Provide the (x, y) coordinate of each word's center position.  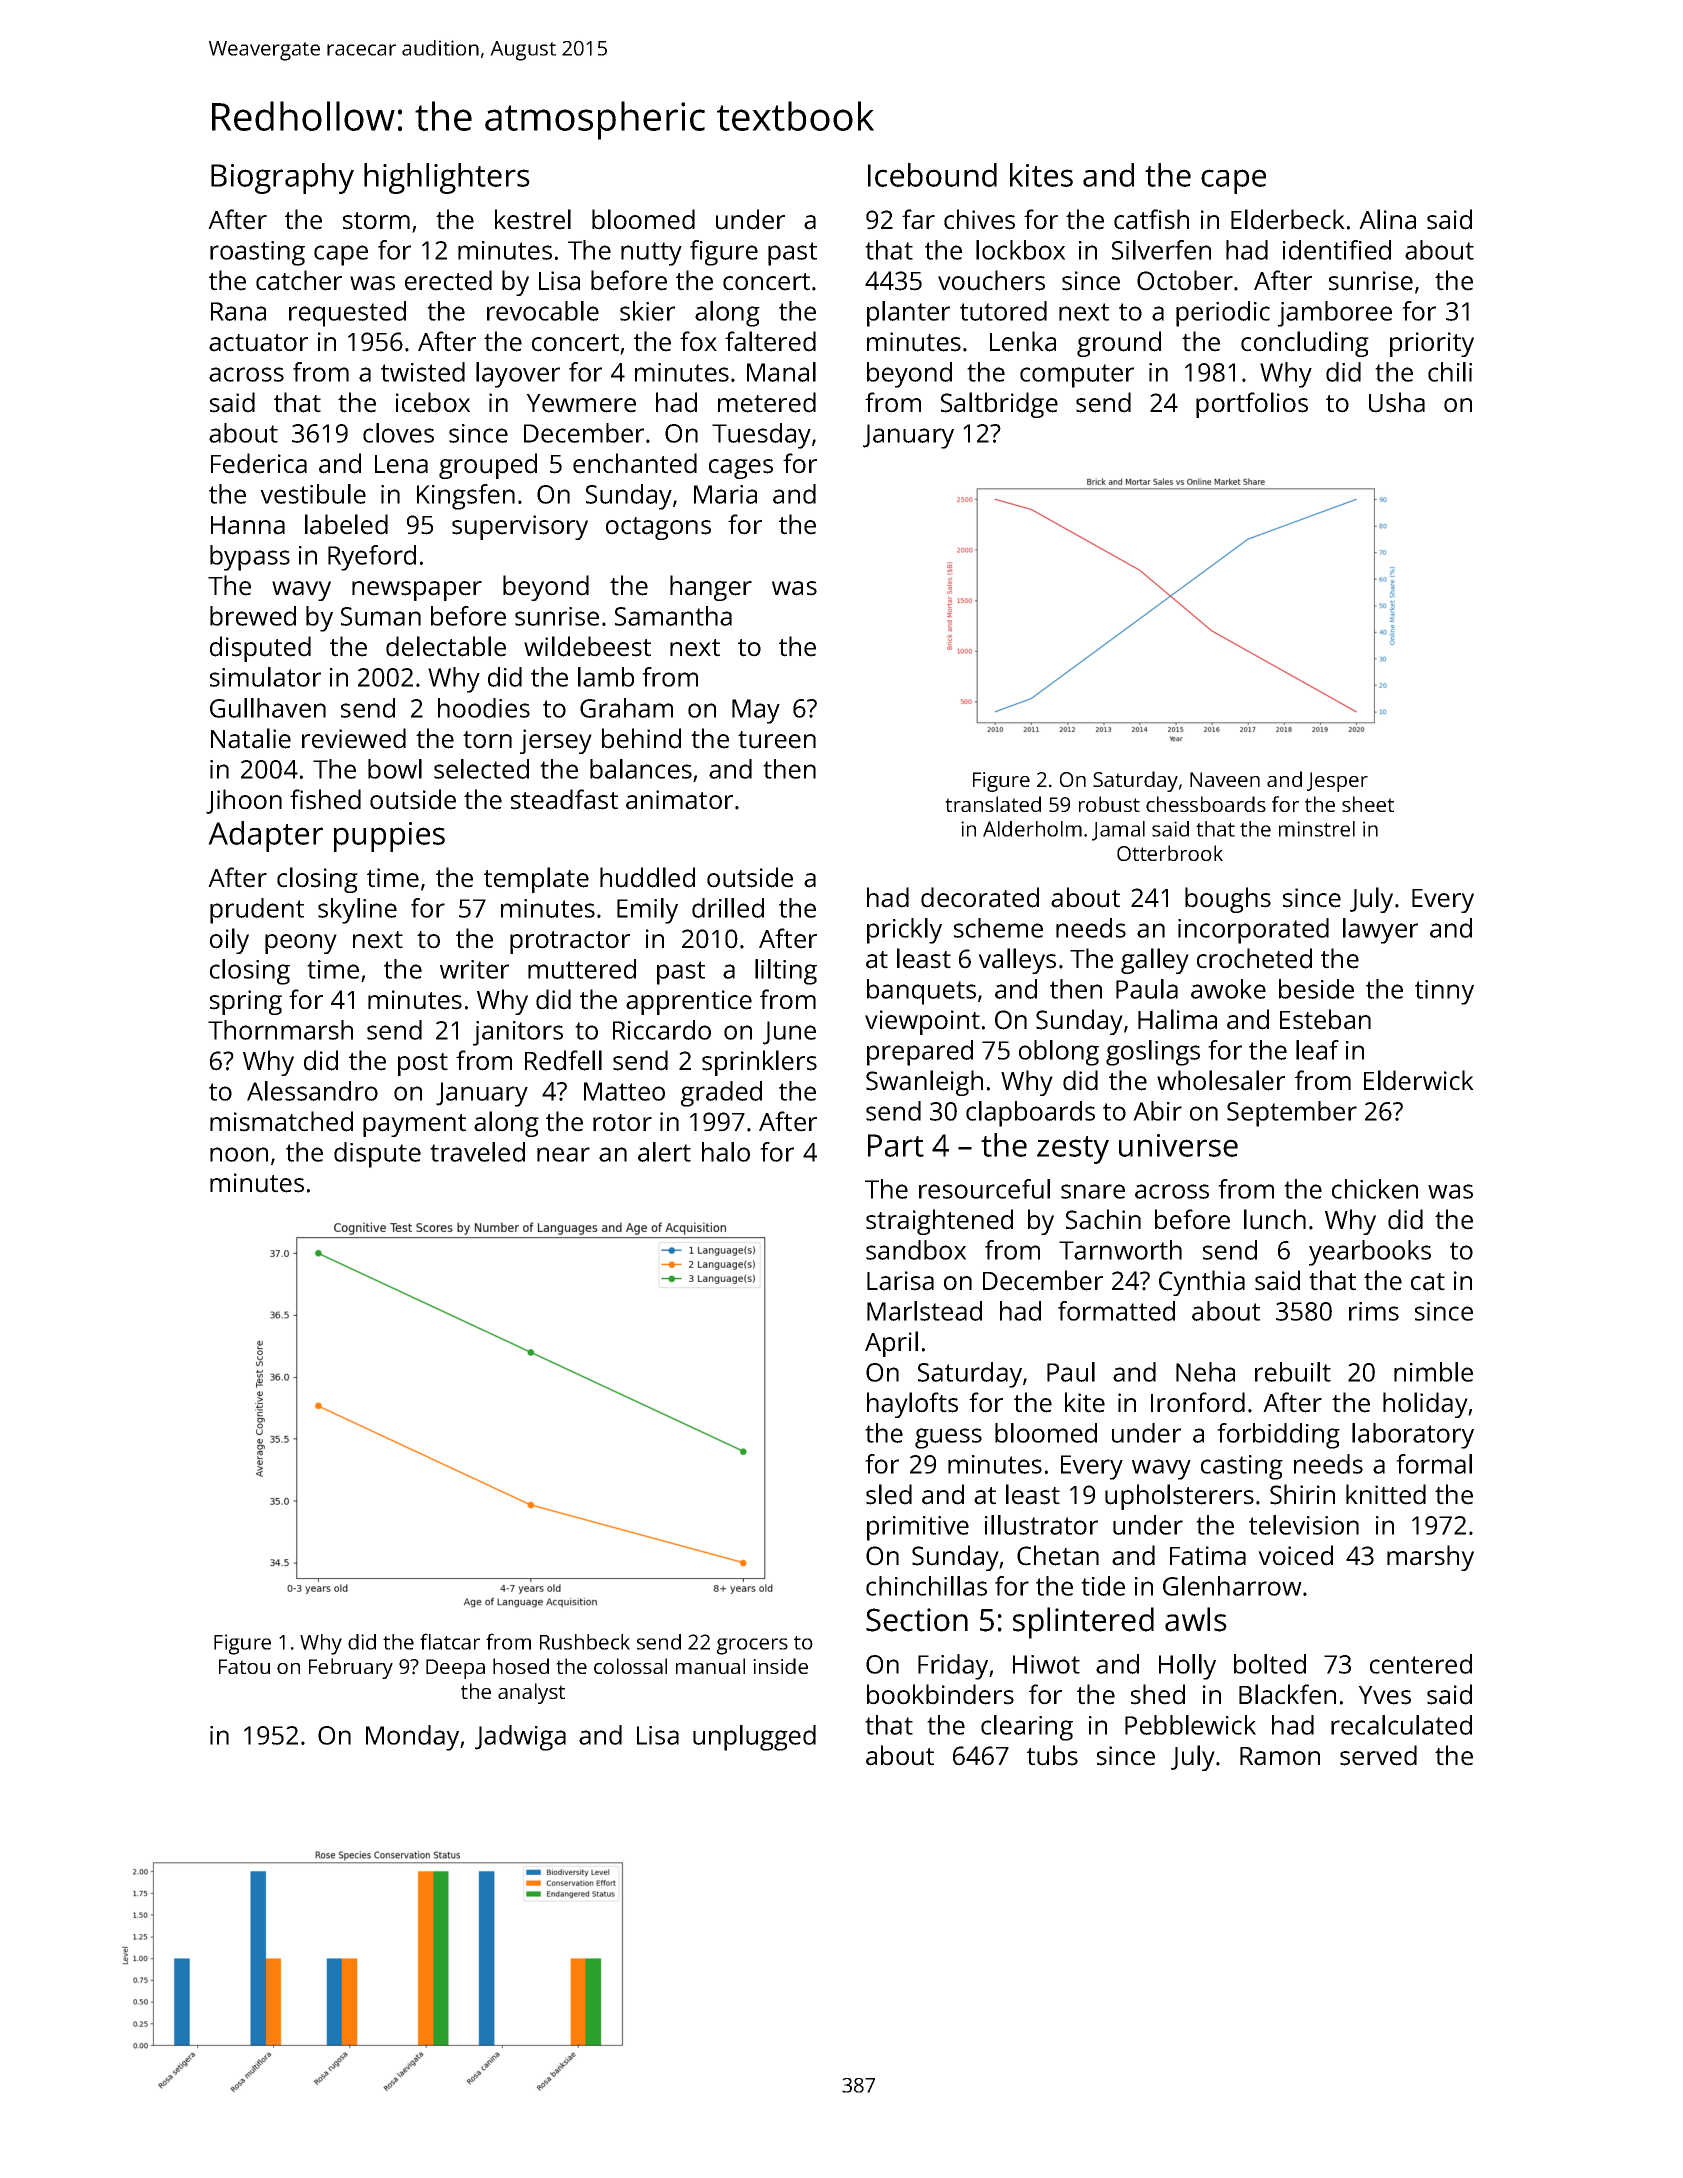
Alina (1387, 219)
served (1378, 1755)
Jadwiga (520, 1738)
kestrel (533, 219)
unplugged (754, 1738)
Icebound (932, 175)
